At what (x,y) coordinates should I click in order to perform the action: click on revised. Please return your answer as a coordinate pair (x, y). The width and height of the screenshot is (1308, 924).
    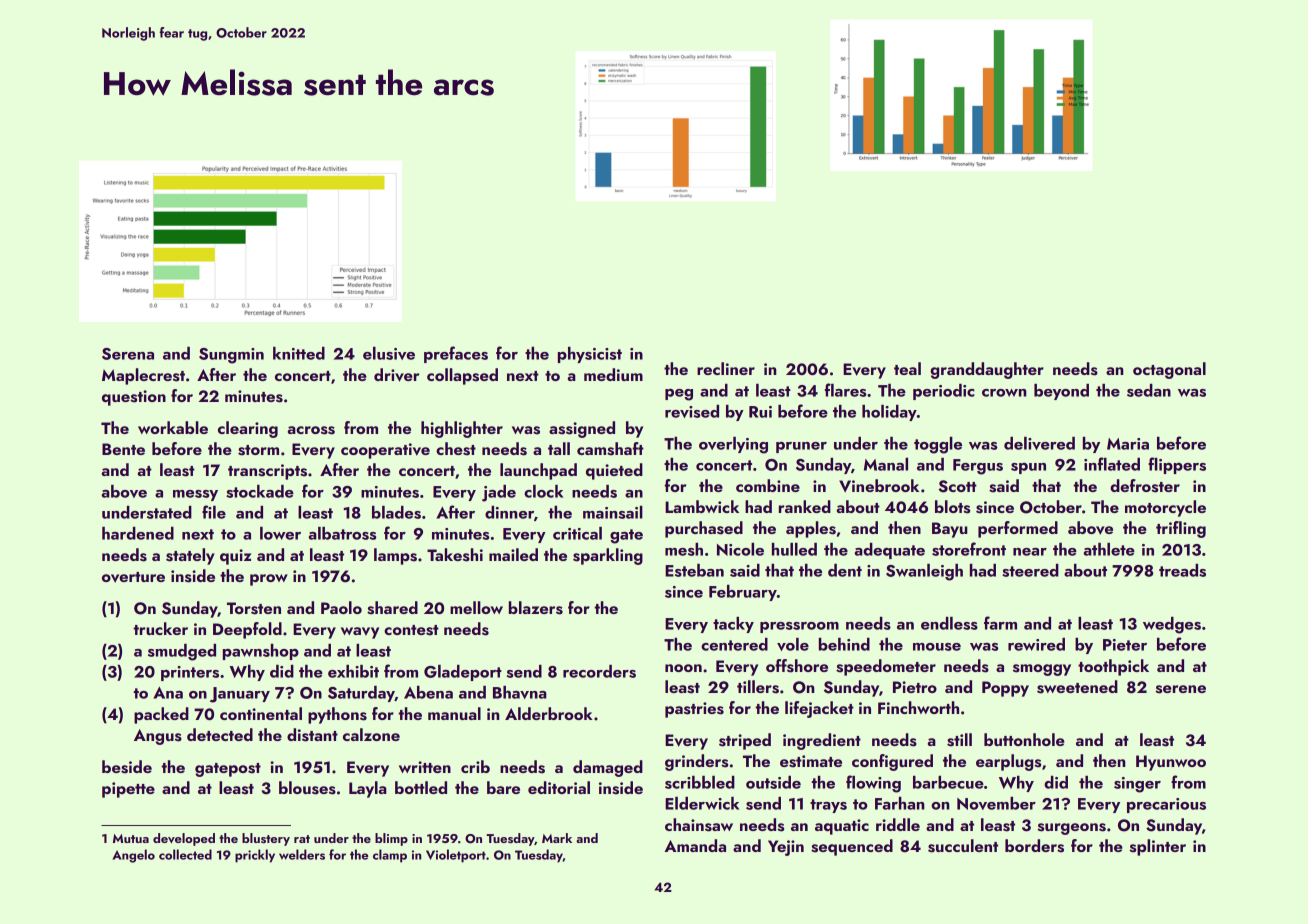
    Looking at the image, I should click on (692, 411).
